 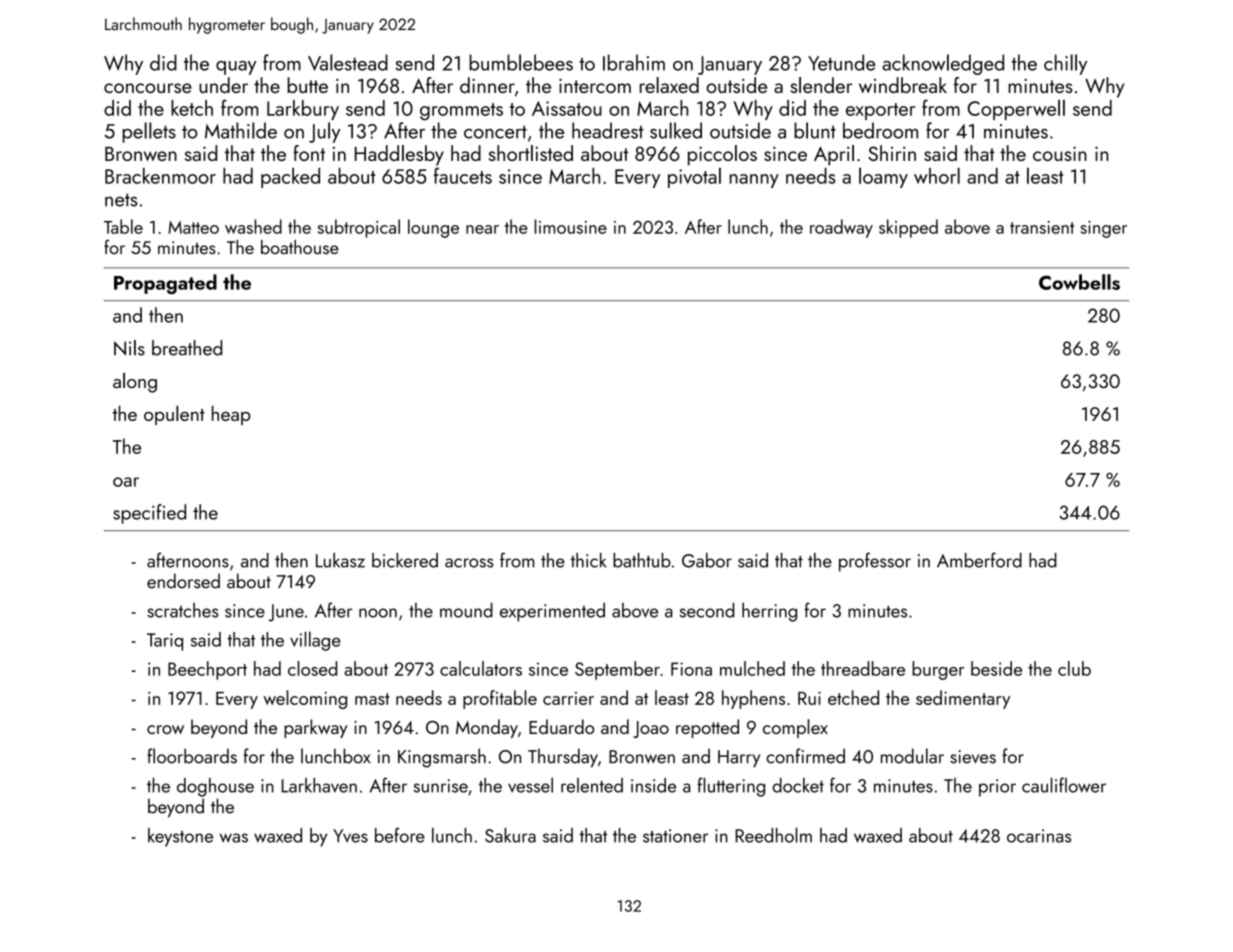 I want to click on before, so click(x=400, y=835).
